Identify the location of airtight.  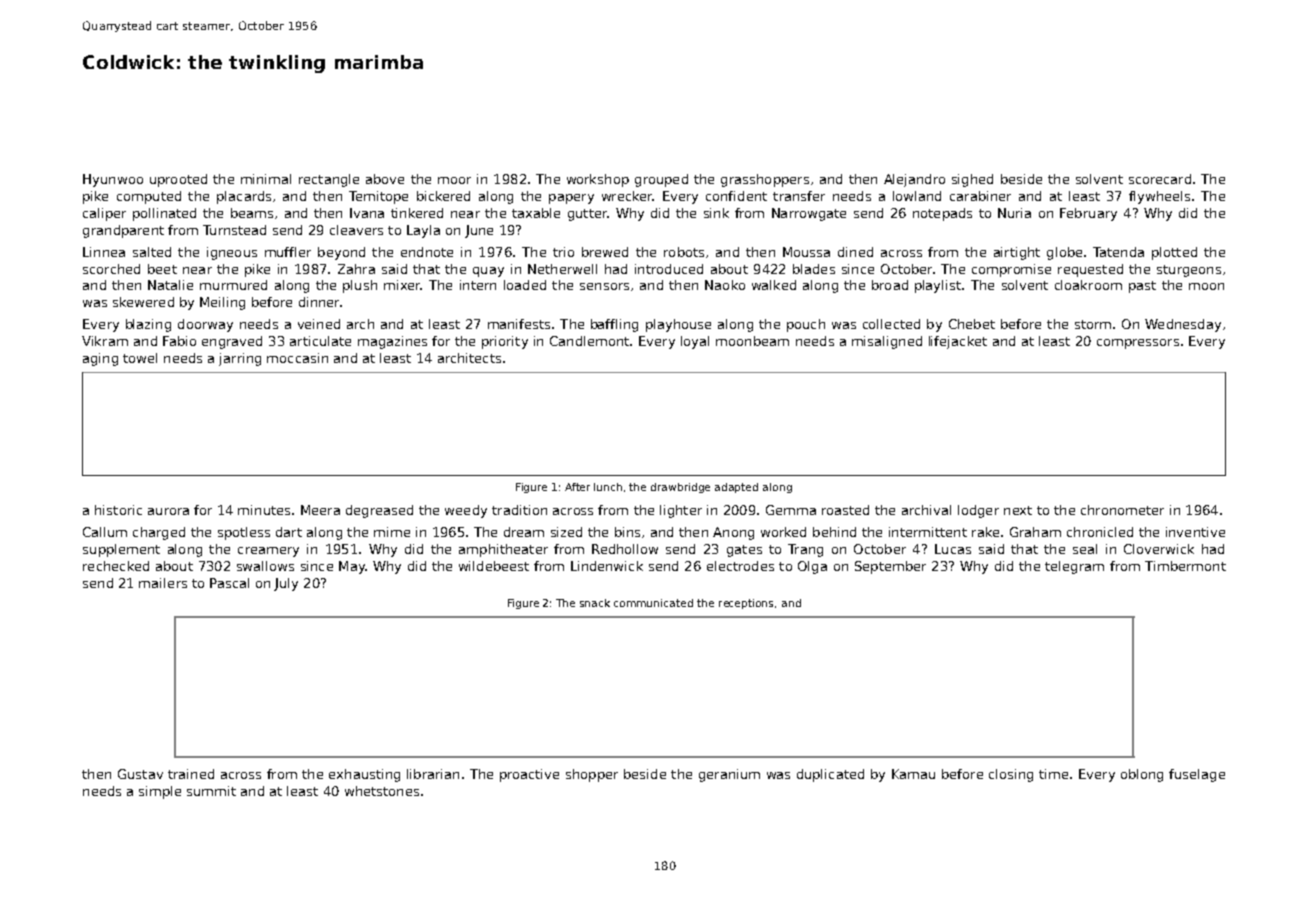
(1017, 253).
